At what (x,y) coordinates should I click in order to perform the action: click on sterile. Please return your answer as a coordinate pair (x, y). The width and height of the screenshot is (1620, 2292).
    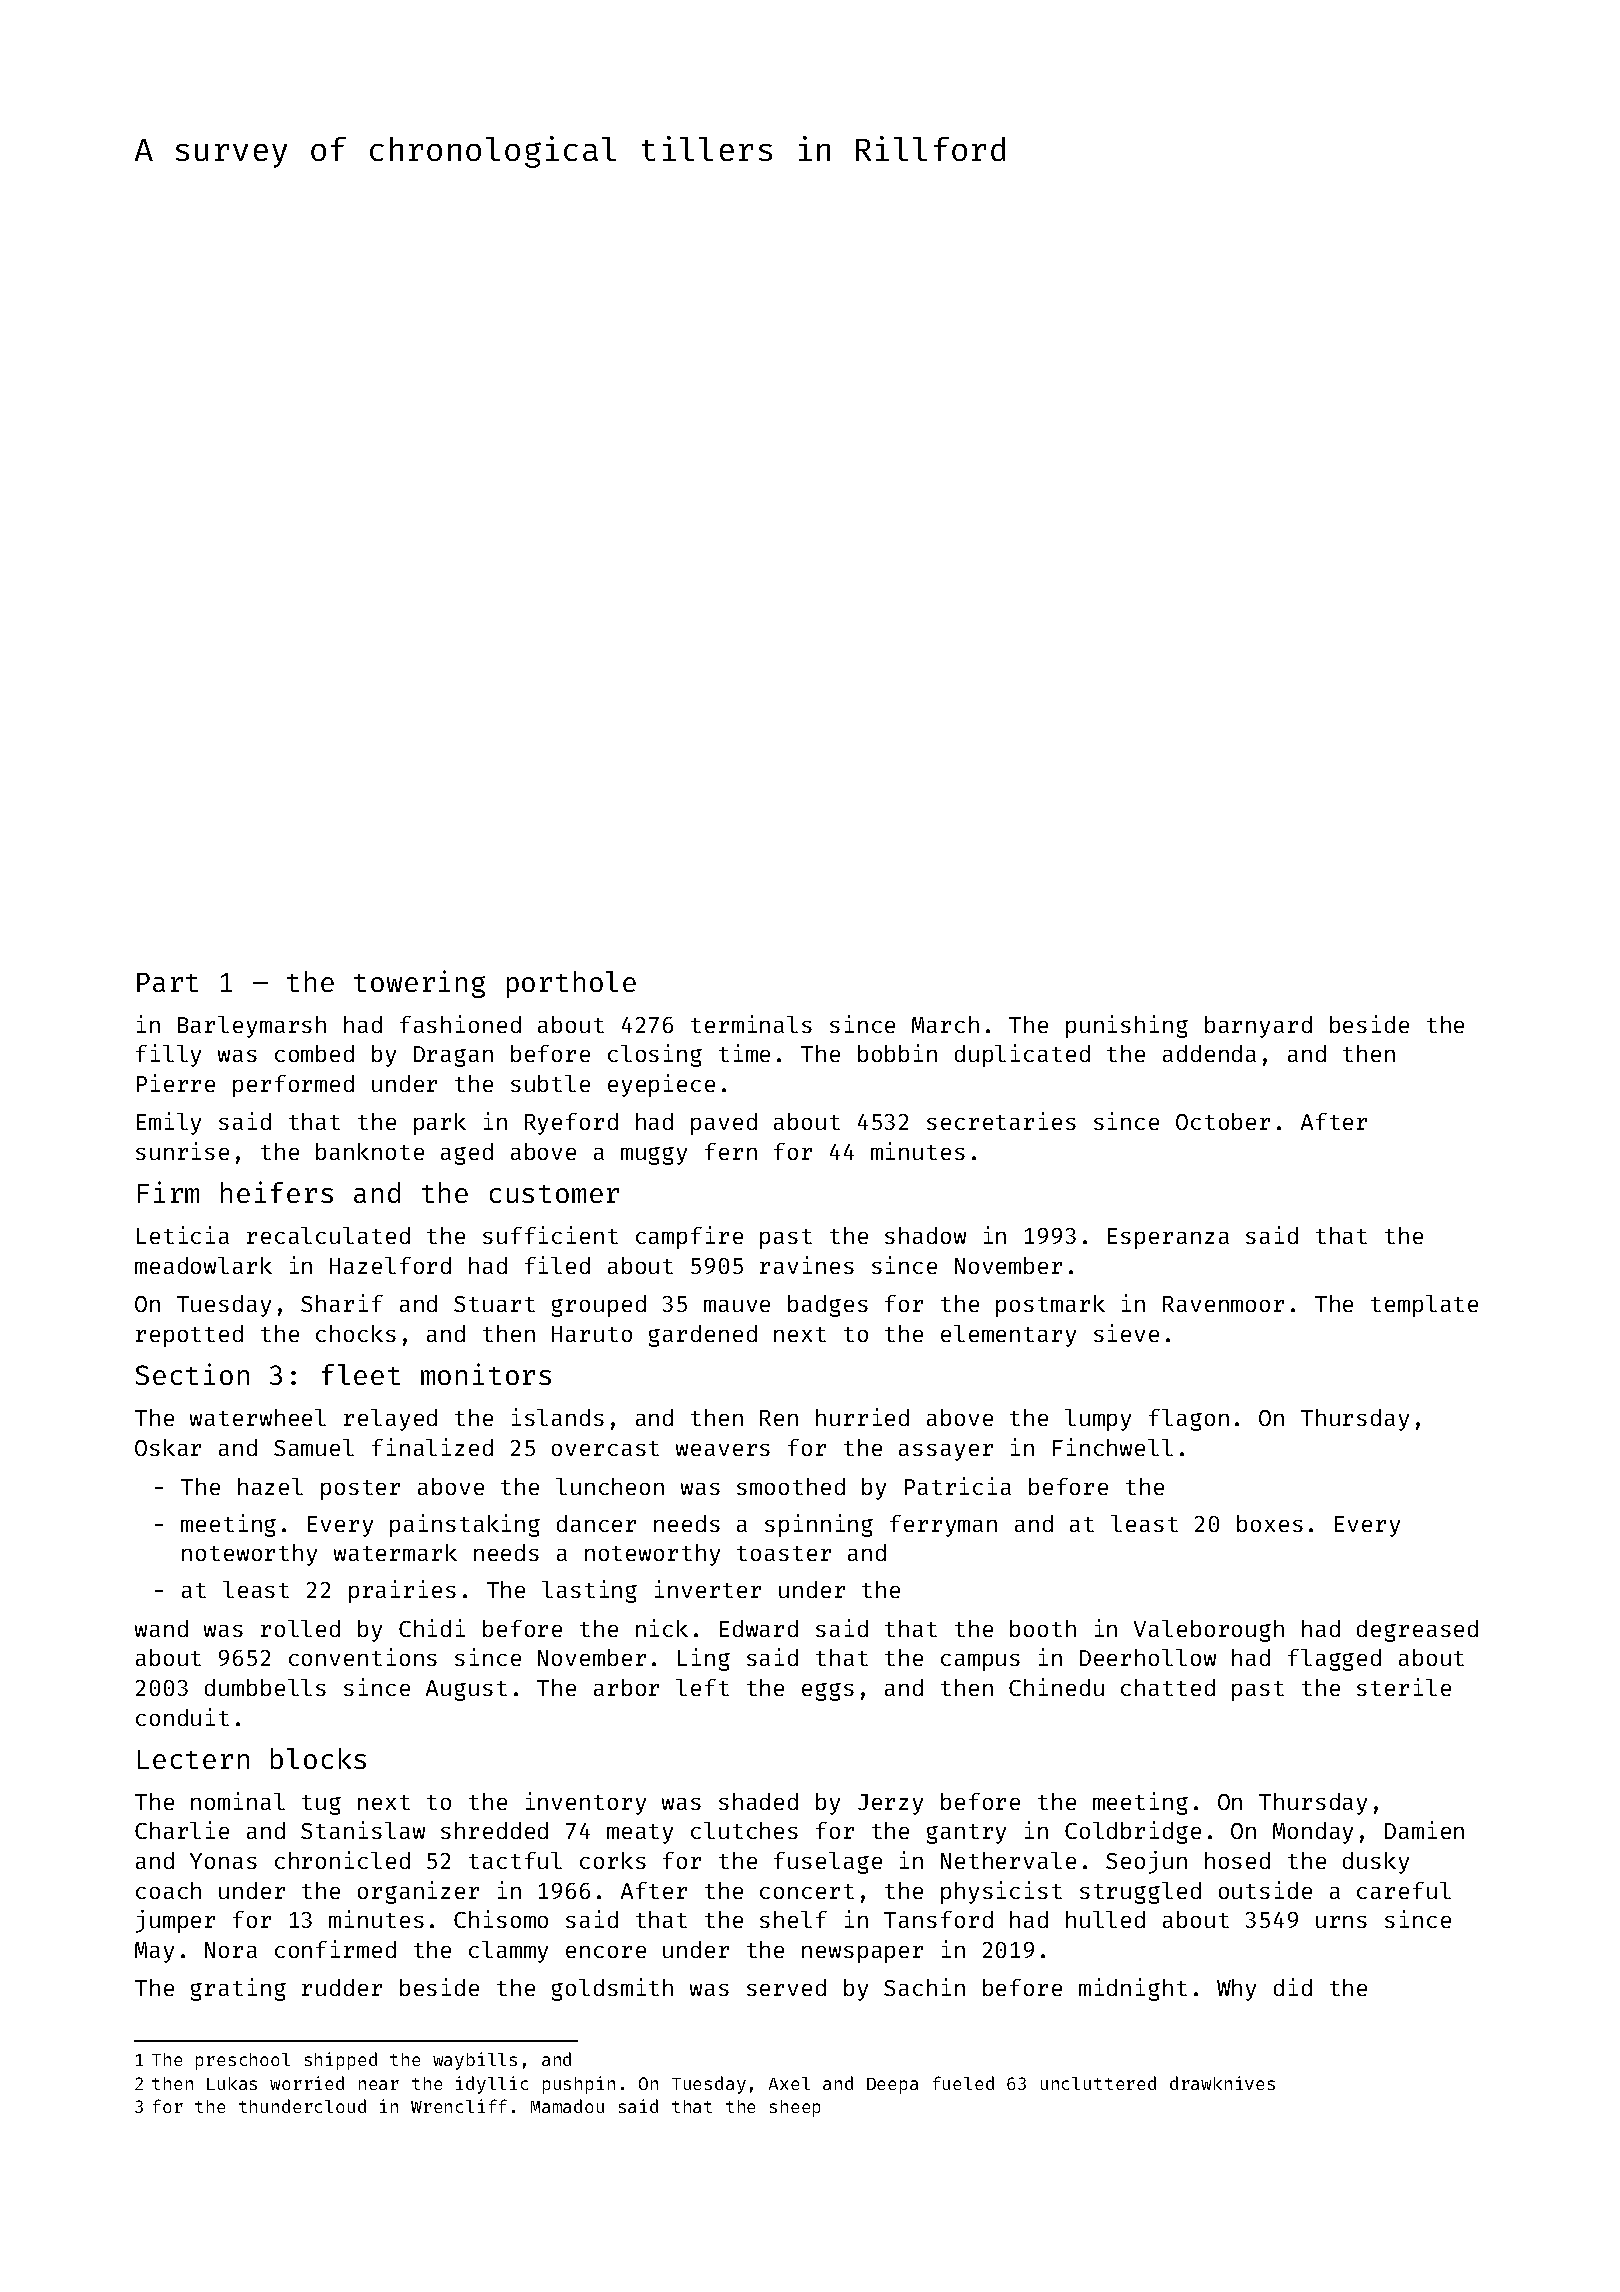
    Looking at the image, I should click on (1404, 1687).
